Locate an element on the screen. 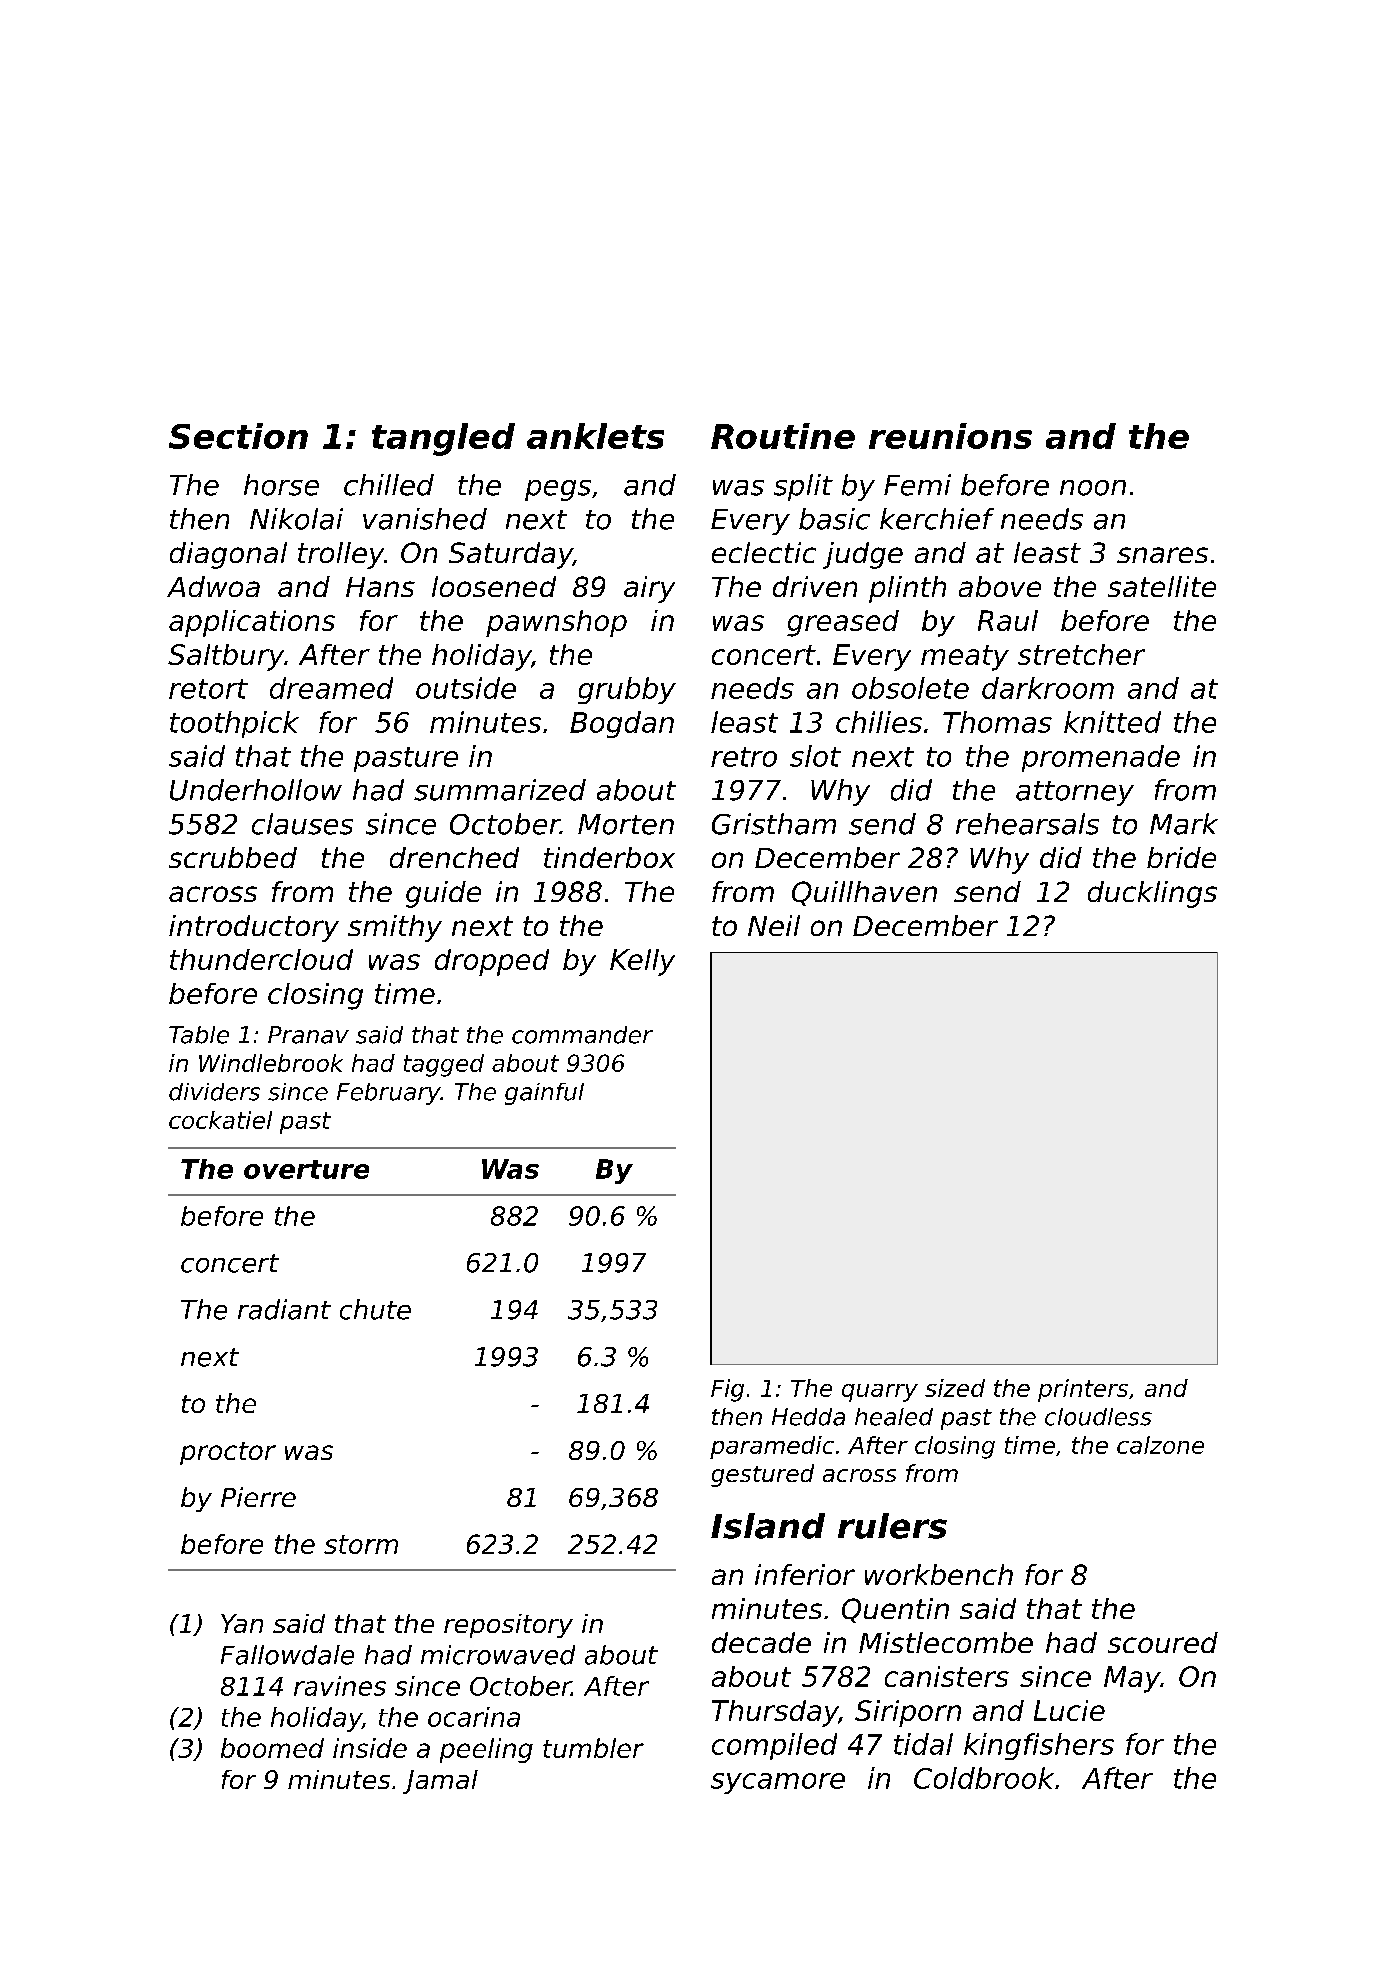 This screenshot has width=1386, height=1969. basic is located at coordinates (834, 519).
